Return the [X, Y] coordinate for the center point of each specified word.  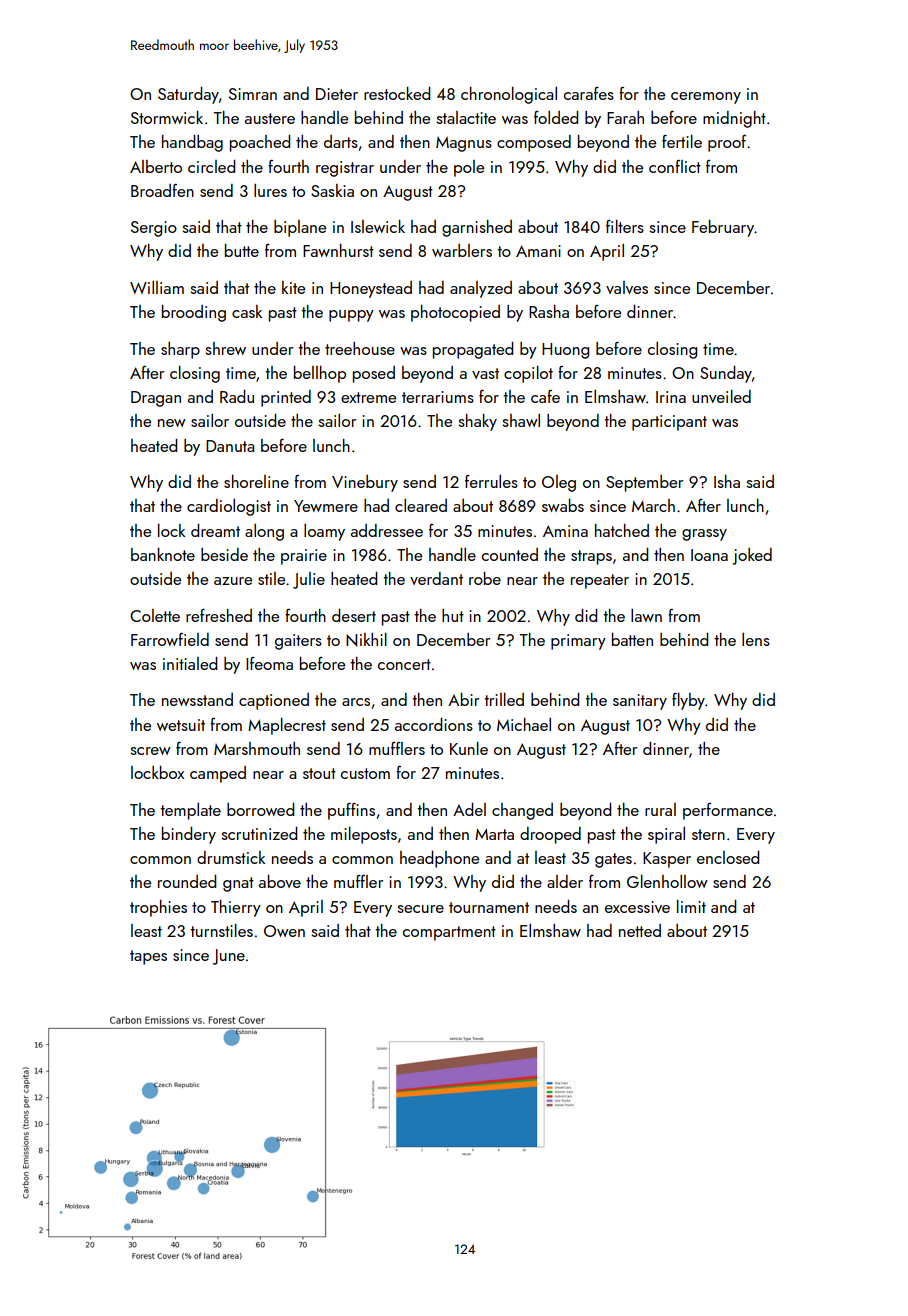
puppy [351, 316]
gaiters [298, 642]
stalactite [466, 117]
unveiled [721, 396]
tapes [148, 957]
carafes [589, 93]
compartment [449, 933]
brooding [194, 313]
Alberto [156, 166]
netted [640, 930]
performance [728, 811]
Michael [524, 724]
